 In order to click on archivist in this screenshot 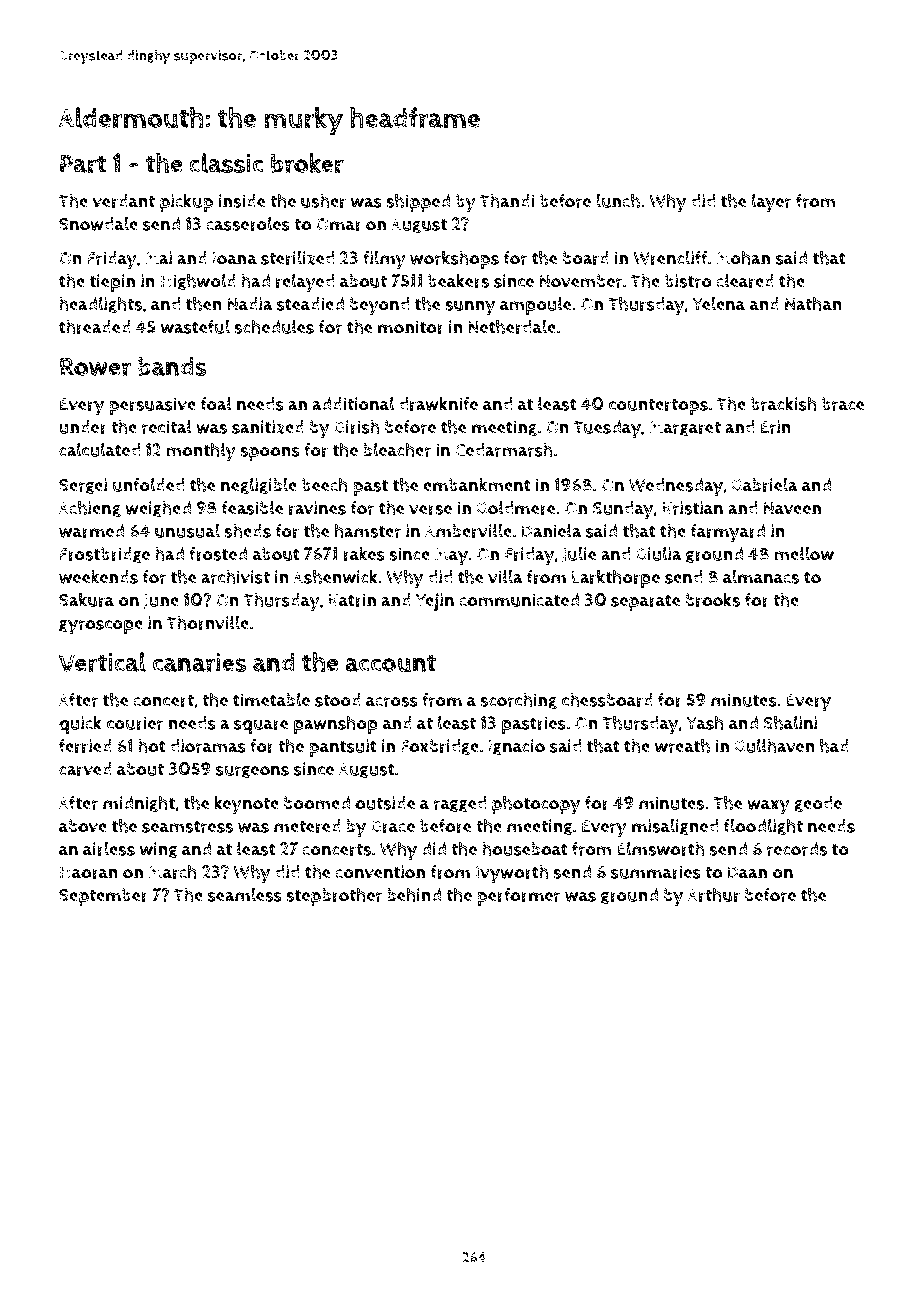, I will do `click(235, 576)`.
